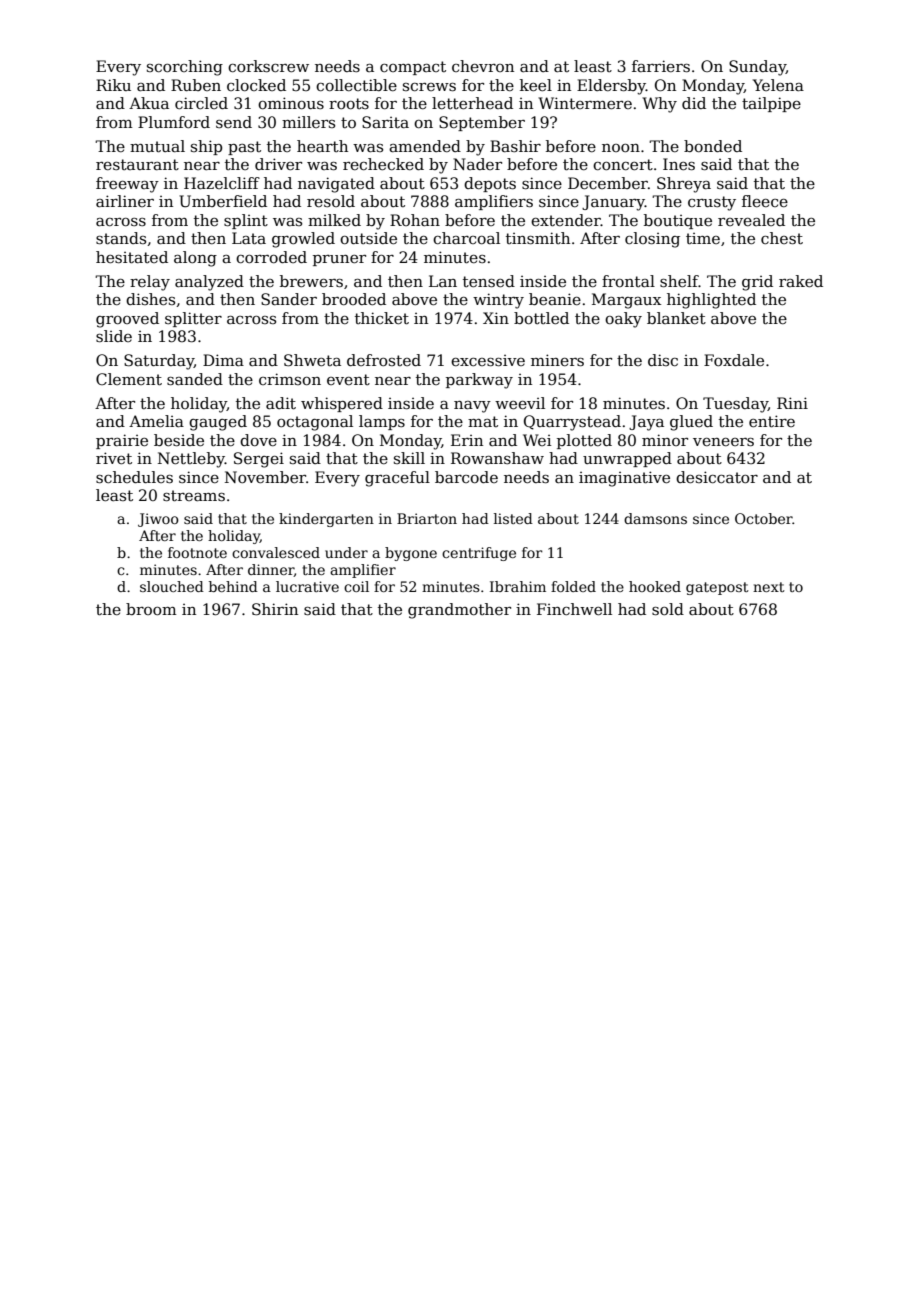 The height and width of the screenshot is (1308, 924). I want to click on coil, so click(356, 586).
